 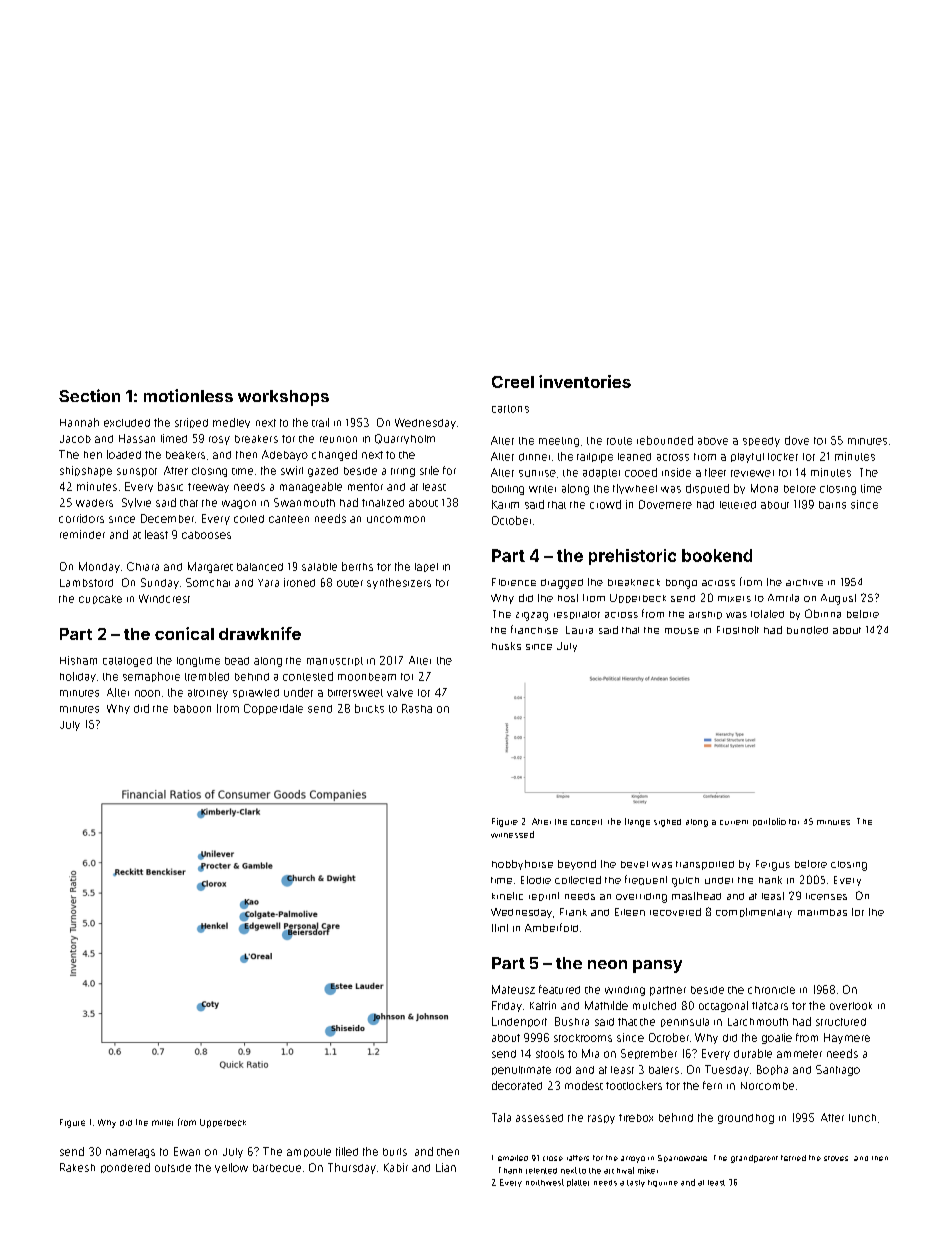 I want to click on Rasha, so click(x=417, y=708).
